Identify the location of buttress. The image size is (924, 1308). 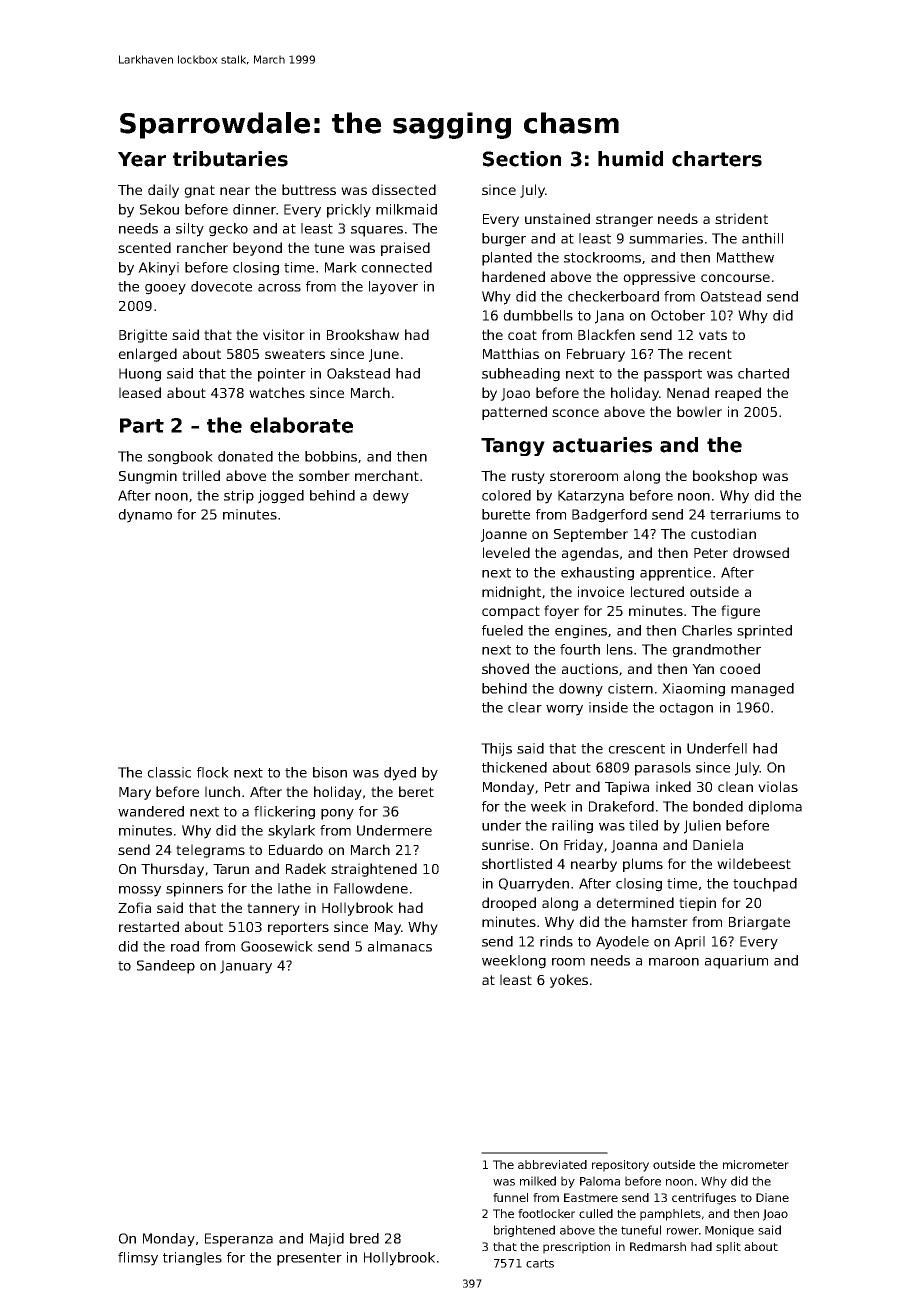
(309, 189).
